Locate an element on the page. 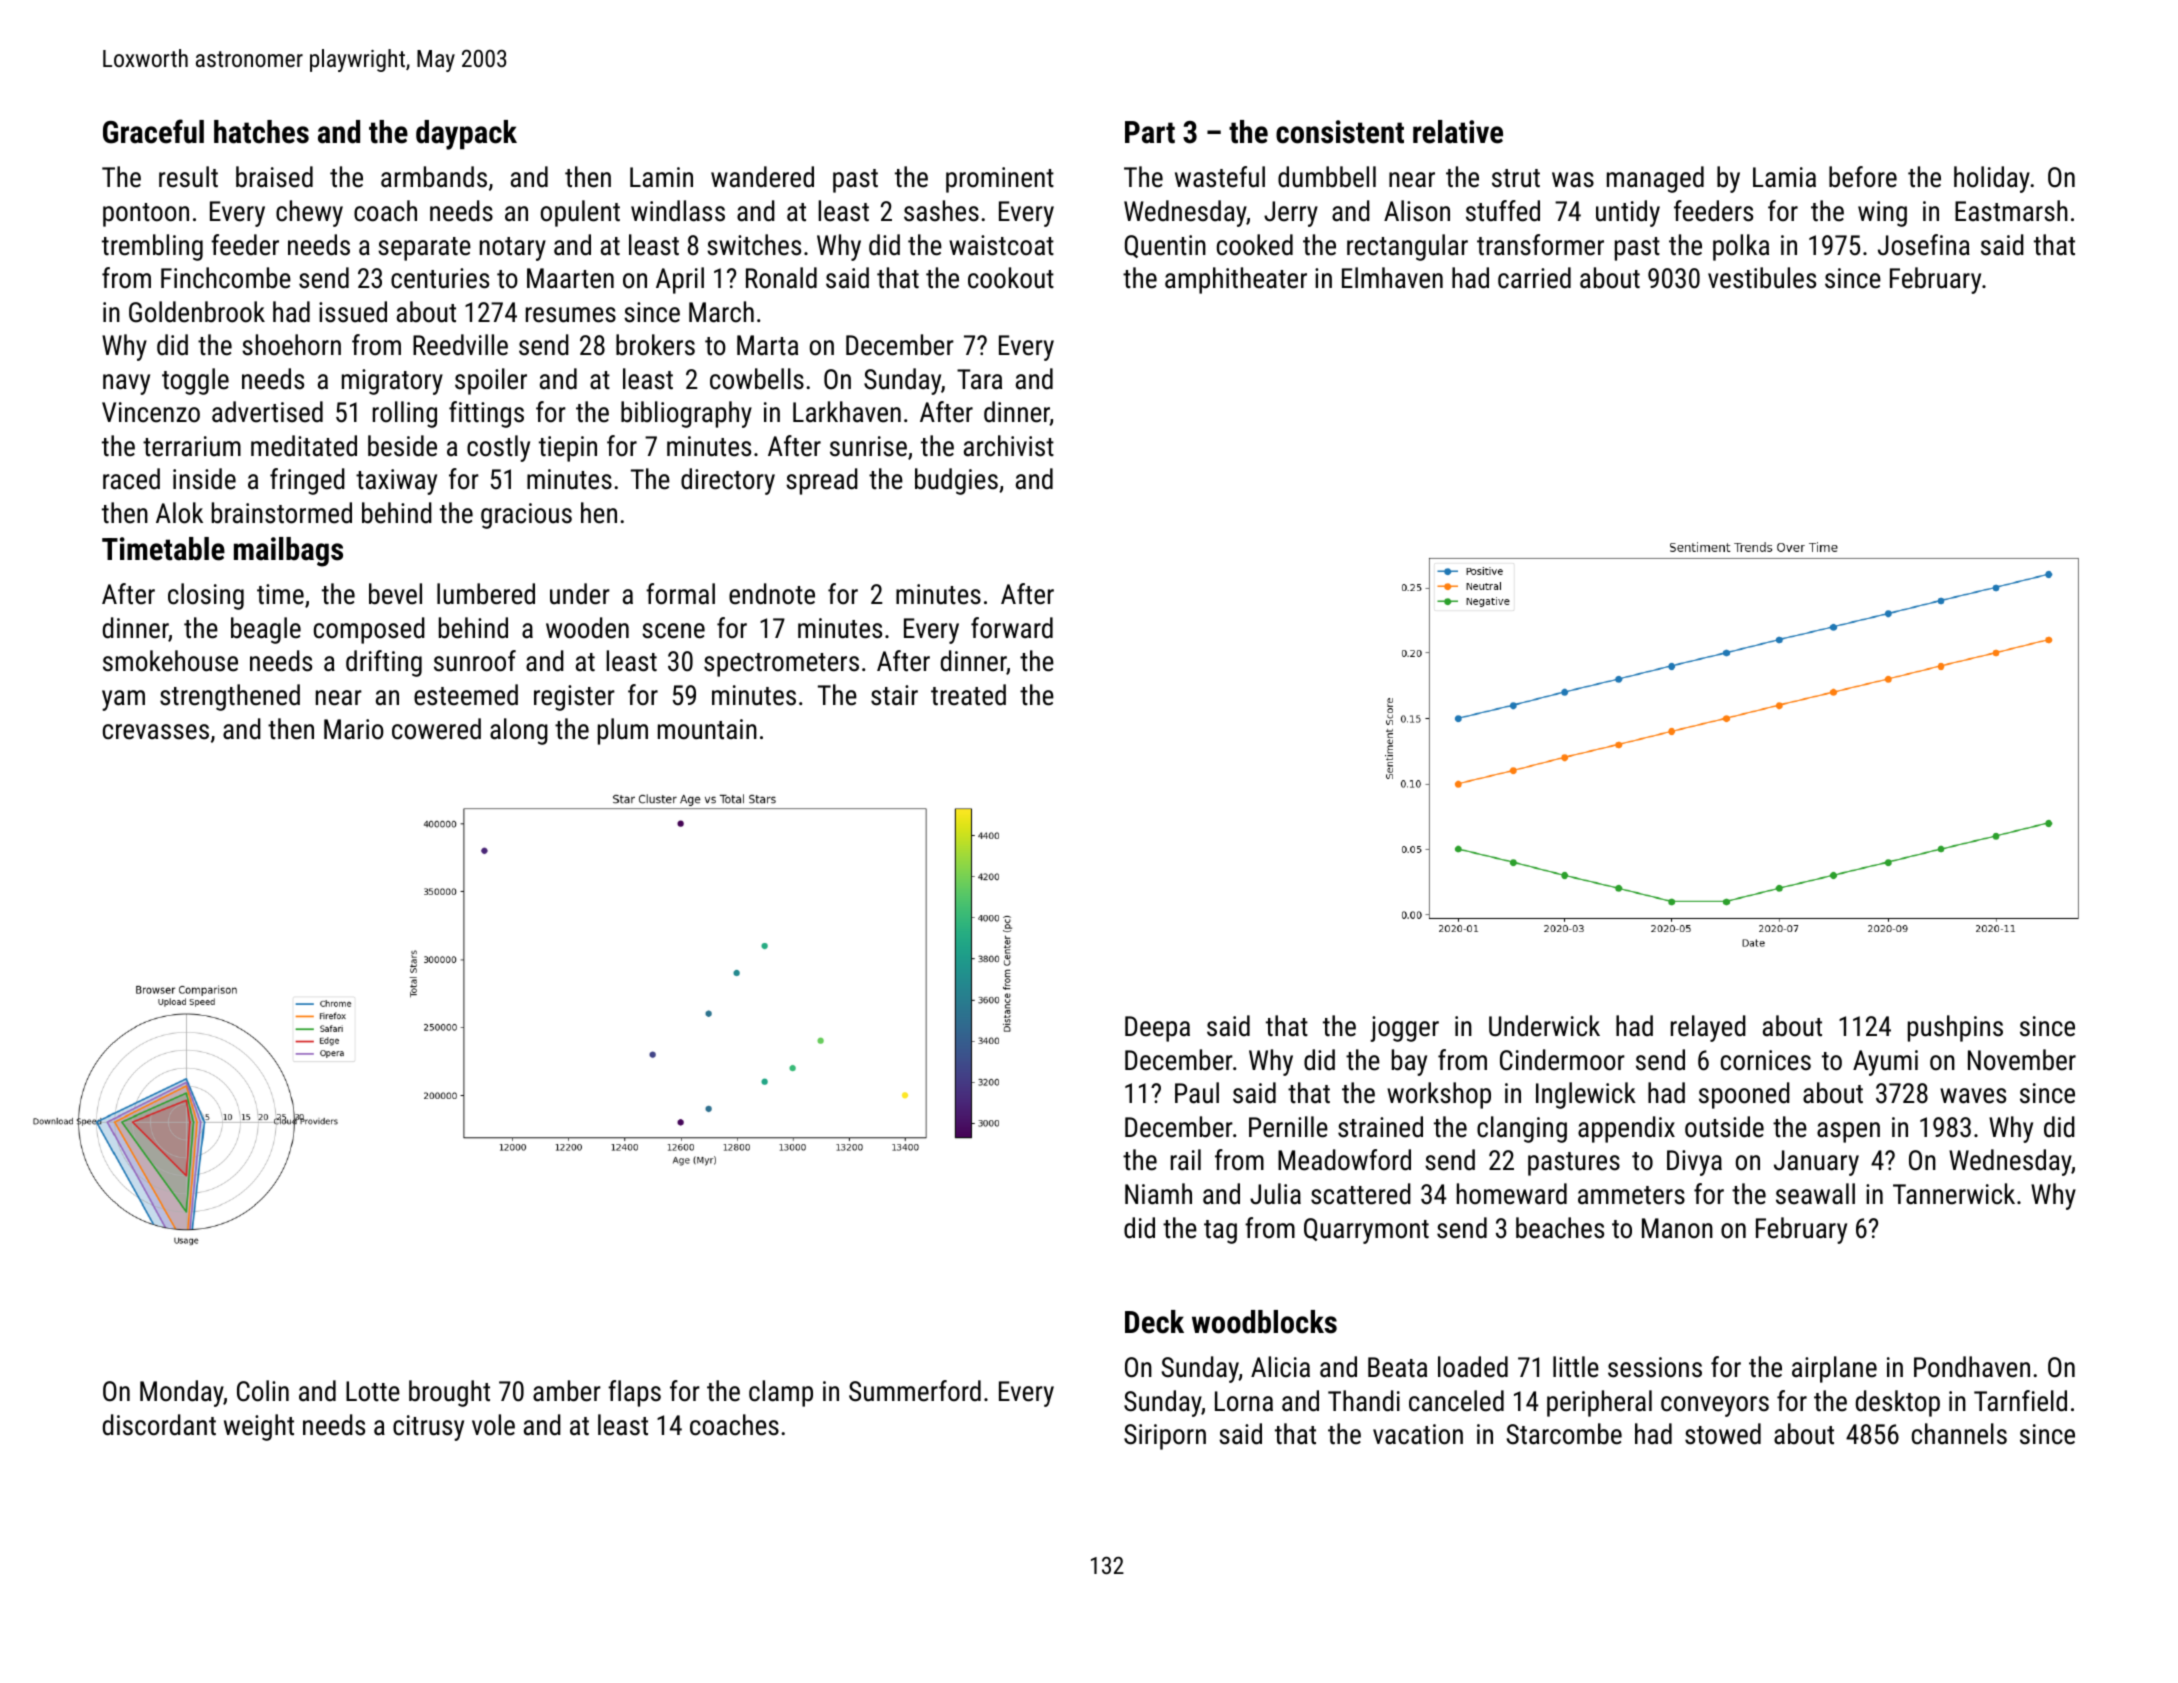 The width and height of the page is (2178, 1683). Niamh is located at coordinates (1158, 1194).
